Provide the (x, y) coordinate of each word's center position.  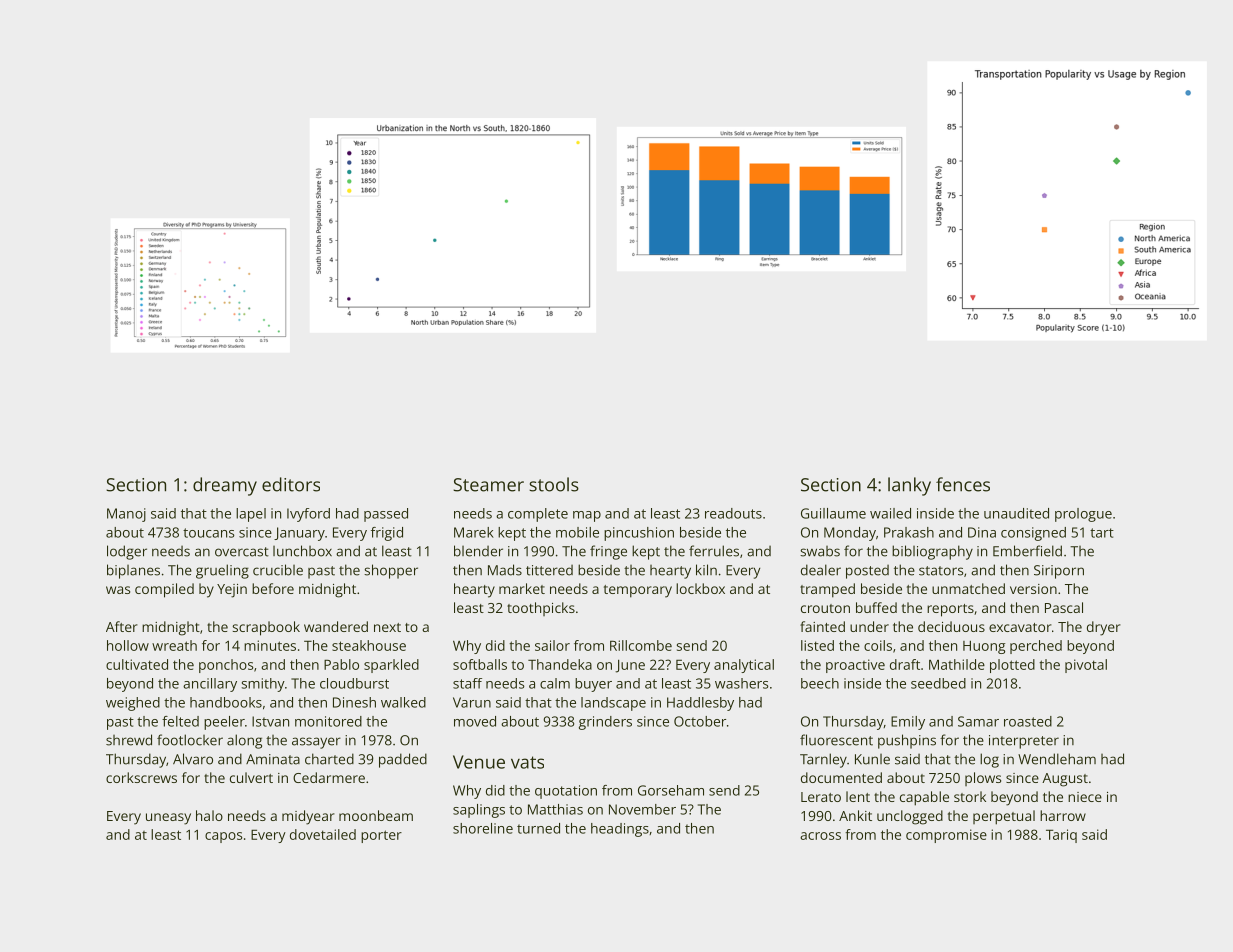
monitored (328, 721)
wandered (336, 626)
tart (1102, 533)
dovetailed (323, 834)
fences (963, 484)
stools (554, 484)
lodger (127, 552)
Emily (908, 723)
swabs (820, 551)
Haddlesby (700, 704)
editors (291, 484)
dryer (1104, 628)
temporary (638, 591)
